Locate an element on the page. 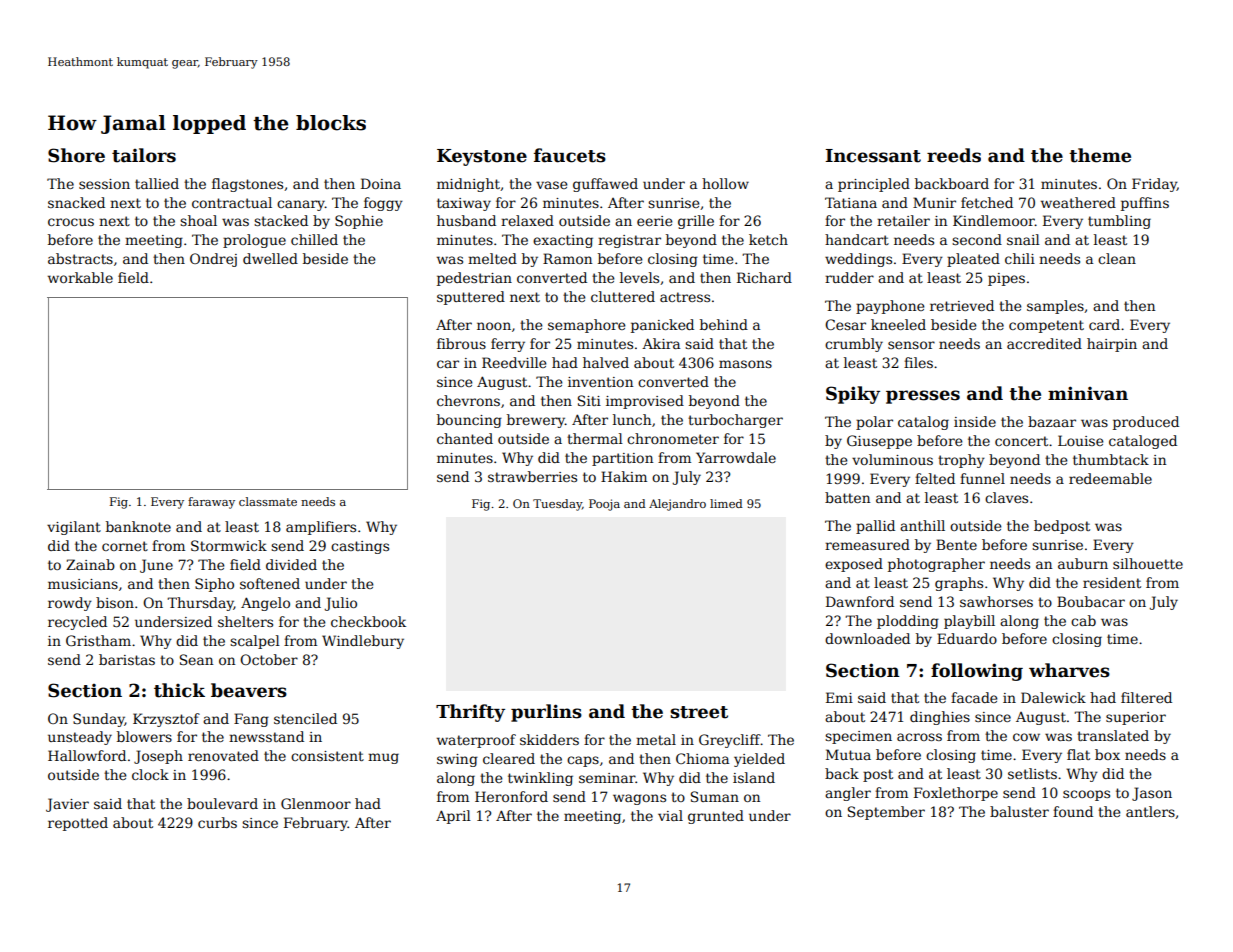  April is located at coordinates (453, 817).
